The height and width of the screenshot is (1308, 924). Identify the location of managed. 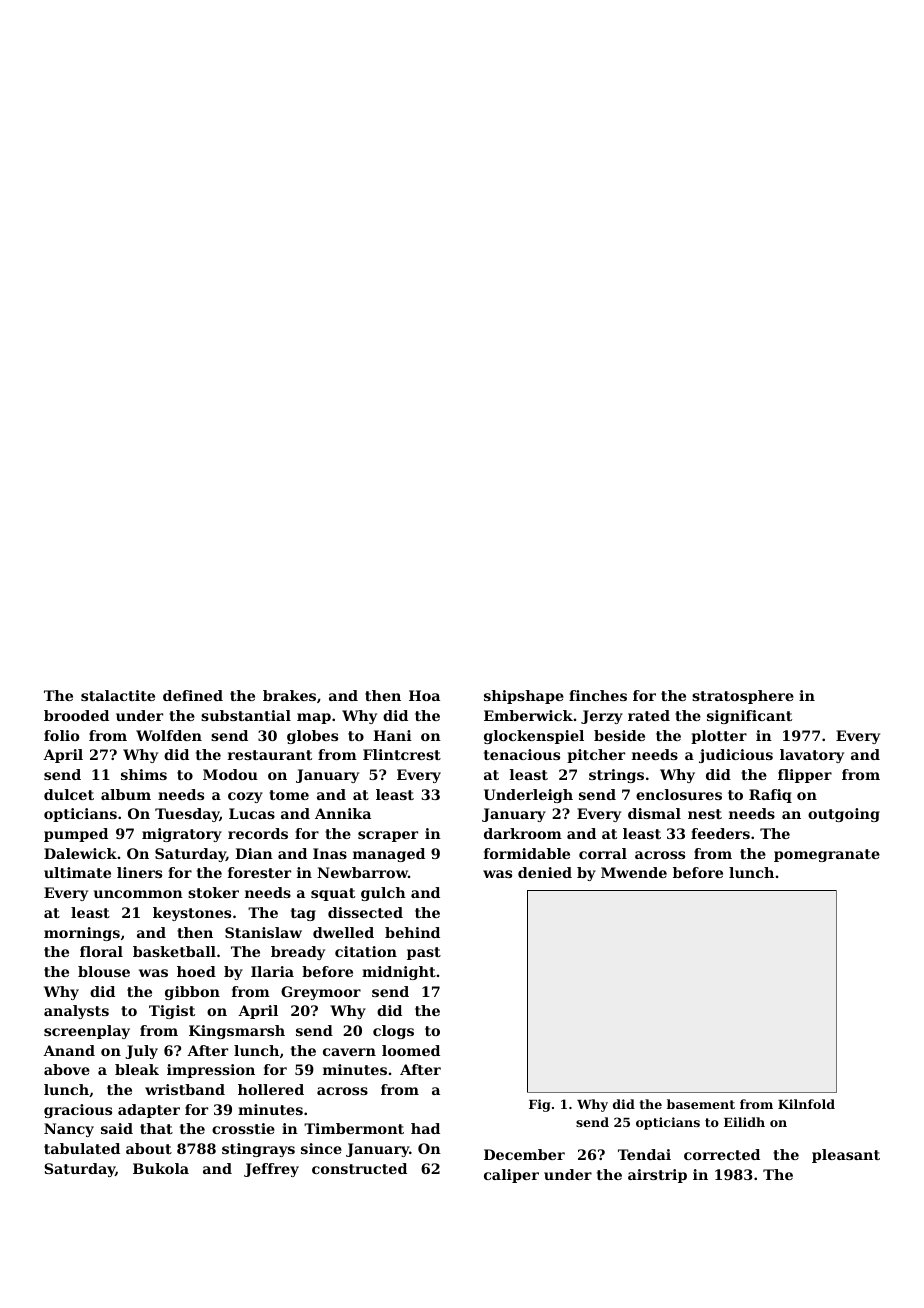
(389, 855).
